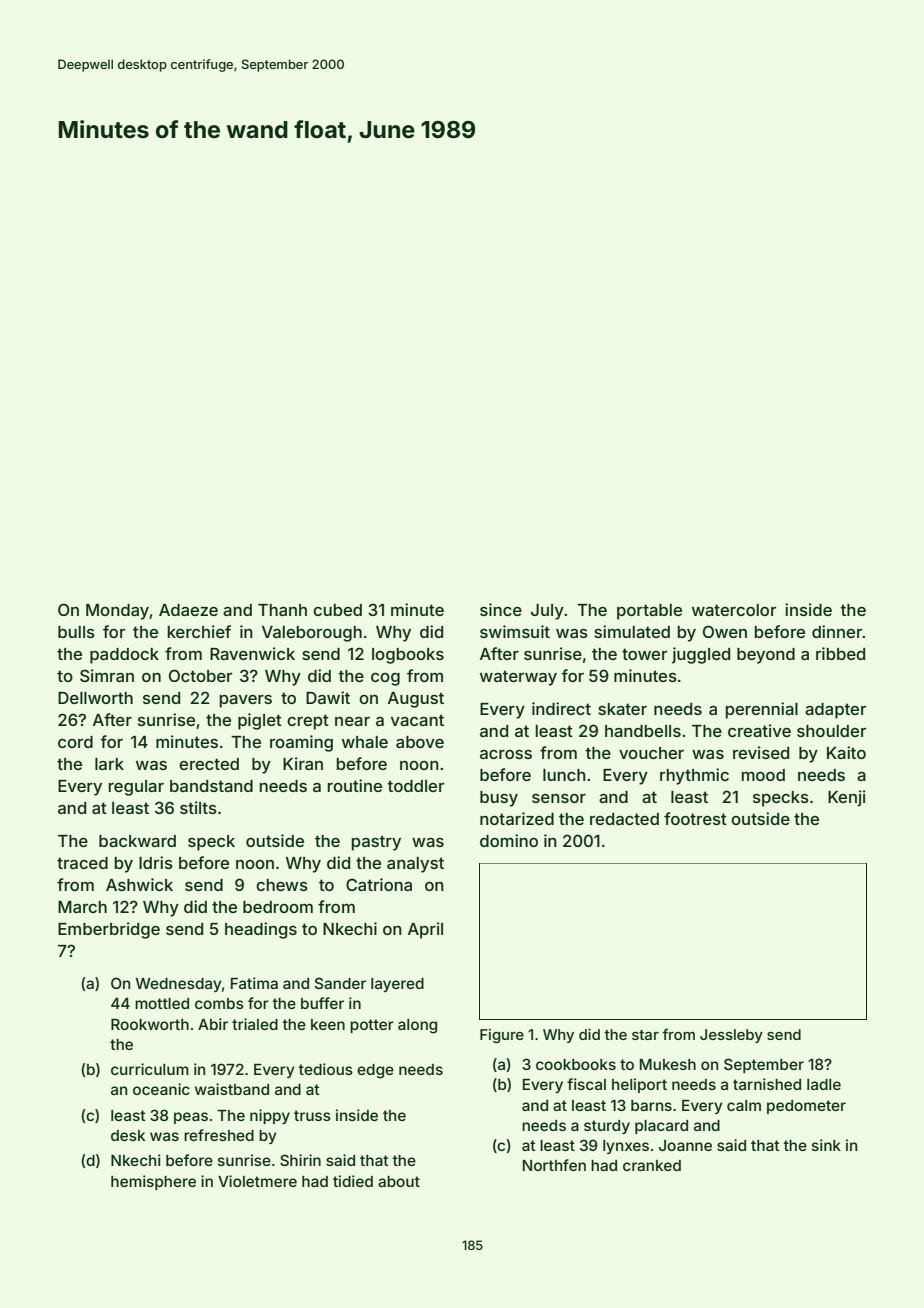 The image size is (924, 1308). I want to click on mottled, so click(162, 1003).
